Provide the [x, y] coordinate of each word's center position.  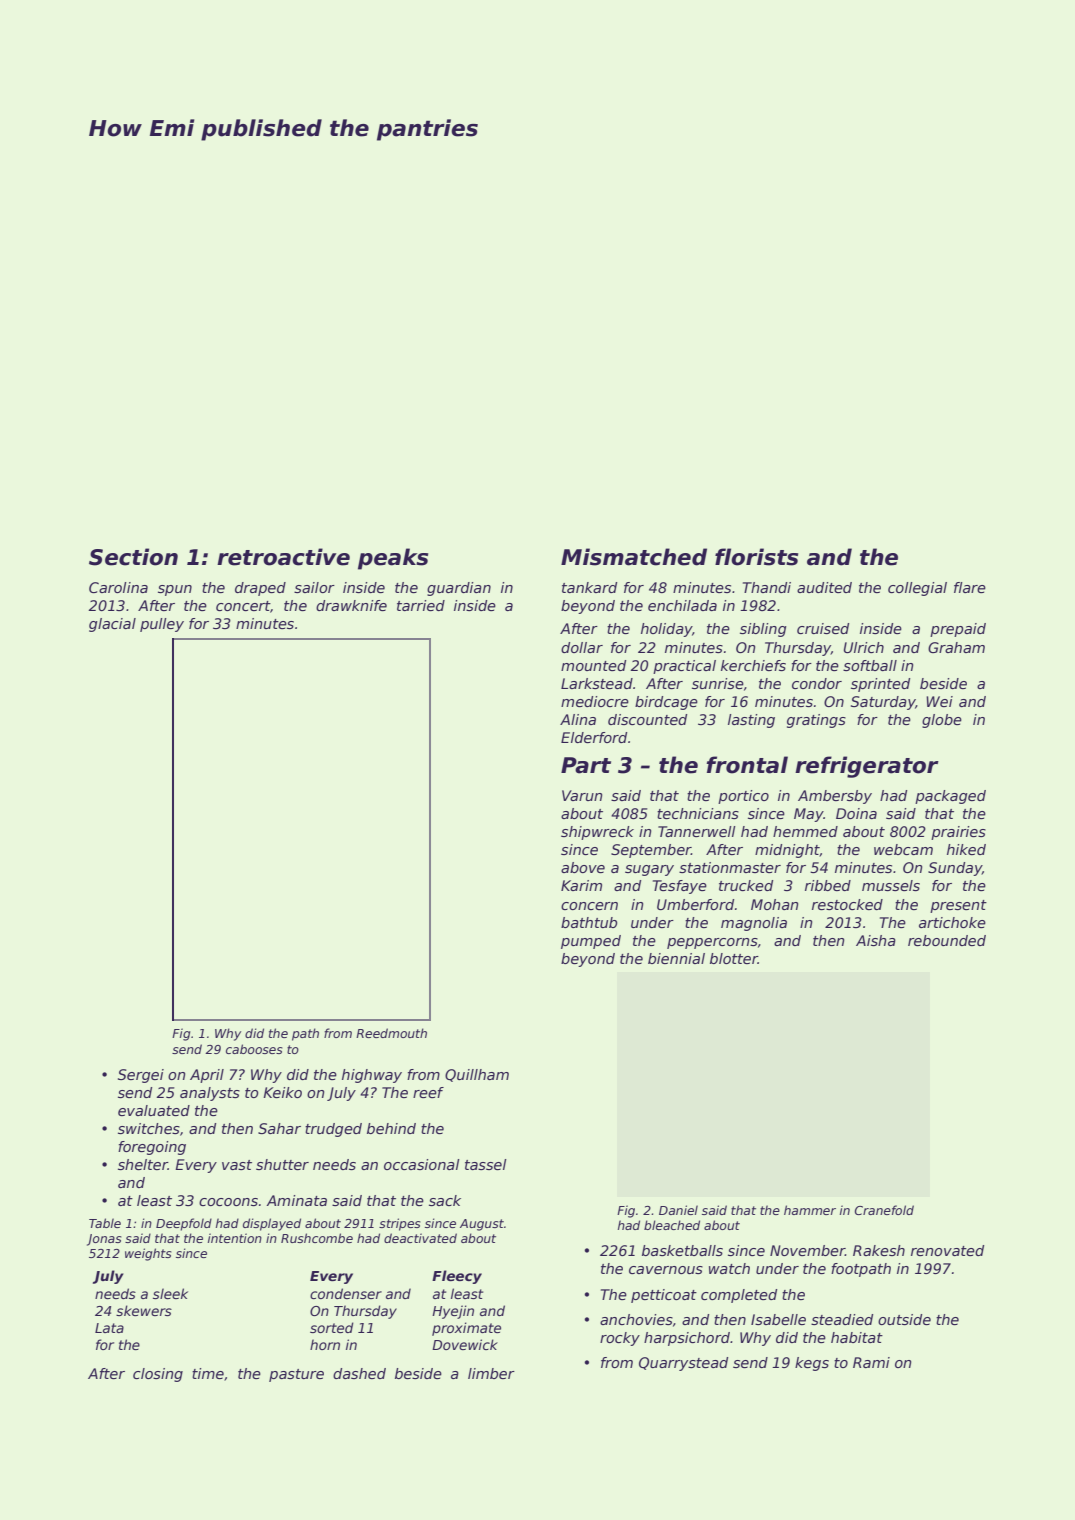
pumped [591, 942]
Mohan [774, 904]
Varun [582, 795]
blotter [734, 958]
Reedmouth [391, 1033]
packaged [950, 797]
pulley [162, 625]
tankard [589, 587]
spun [175, 590]
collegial [917, 589]
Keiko [282, 1092]
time [208, 1373]
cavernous [666, 1270]
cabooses [254, 1049]
